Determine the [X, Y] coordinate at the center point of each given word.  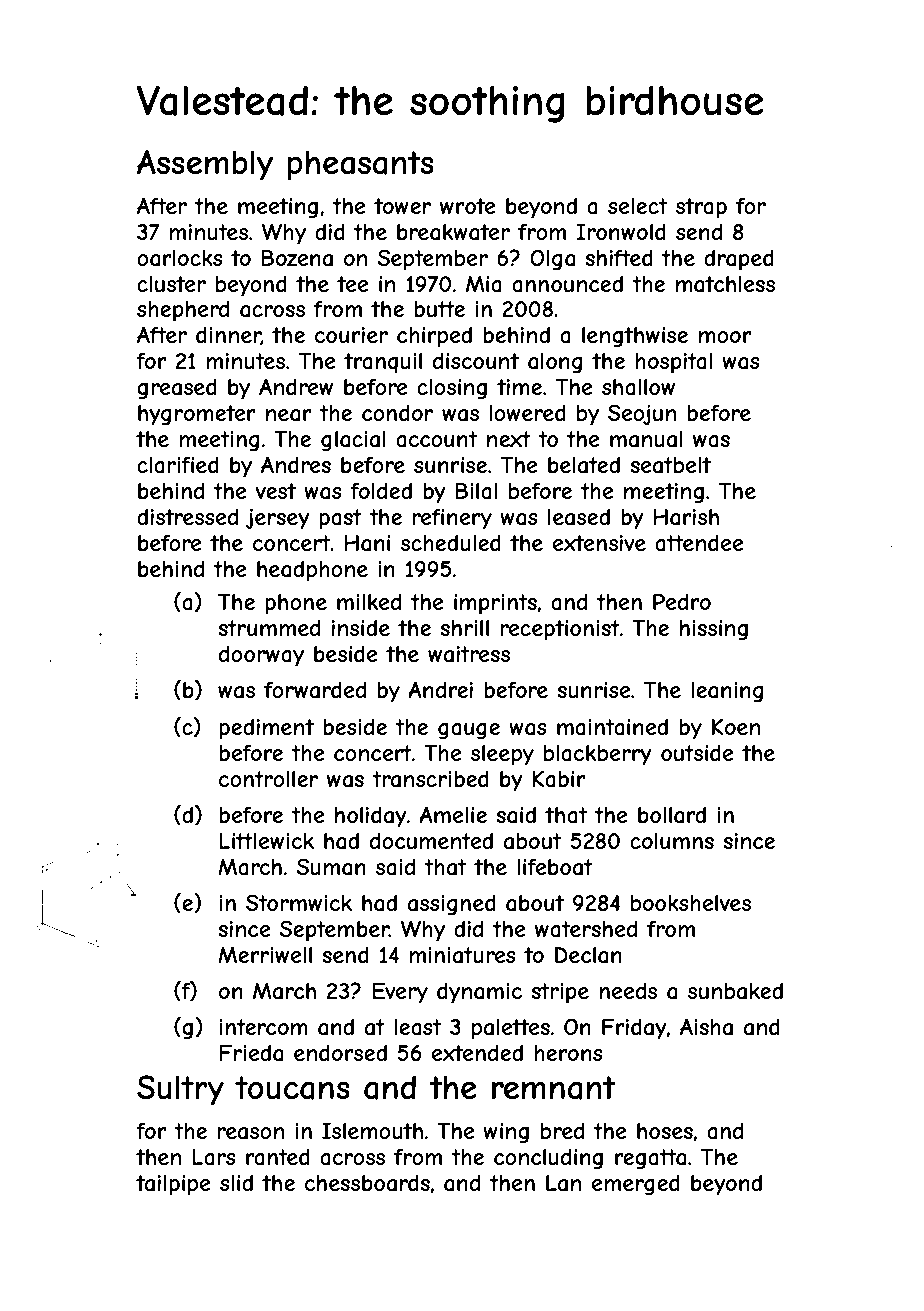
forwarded [315, 690]
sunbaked [735, 991]
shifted [619, 258]
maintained [612, 727]
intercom [263, 1027]
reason [250, 1133]
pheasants [360, 166]
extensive [599, 543]
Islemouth [372, 1130]
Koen [736, 726]
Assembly [205, 165]
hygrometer [197, 415]
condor [397, 413]
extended [477, 1053]
